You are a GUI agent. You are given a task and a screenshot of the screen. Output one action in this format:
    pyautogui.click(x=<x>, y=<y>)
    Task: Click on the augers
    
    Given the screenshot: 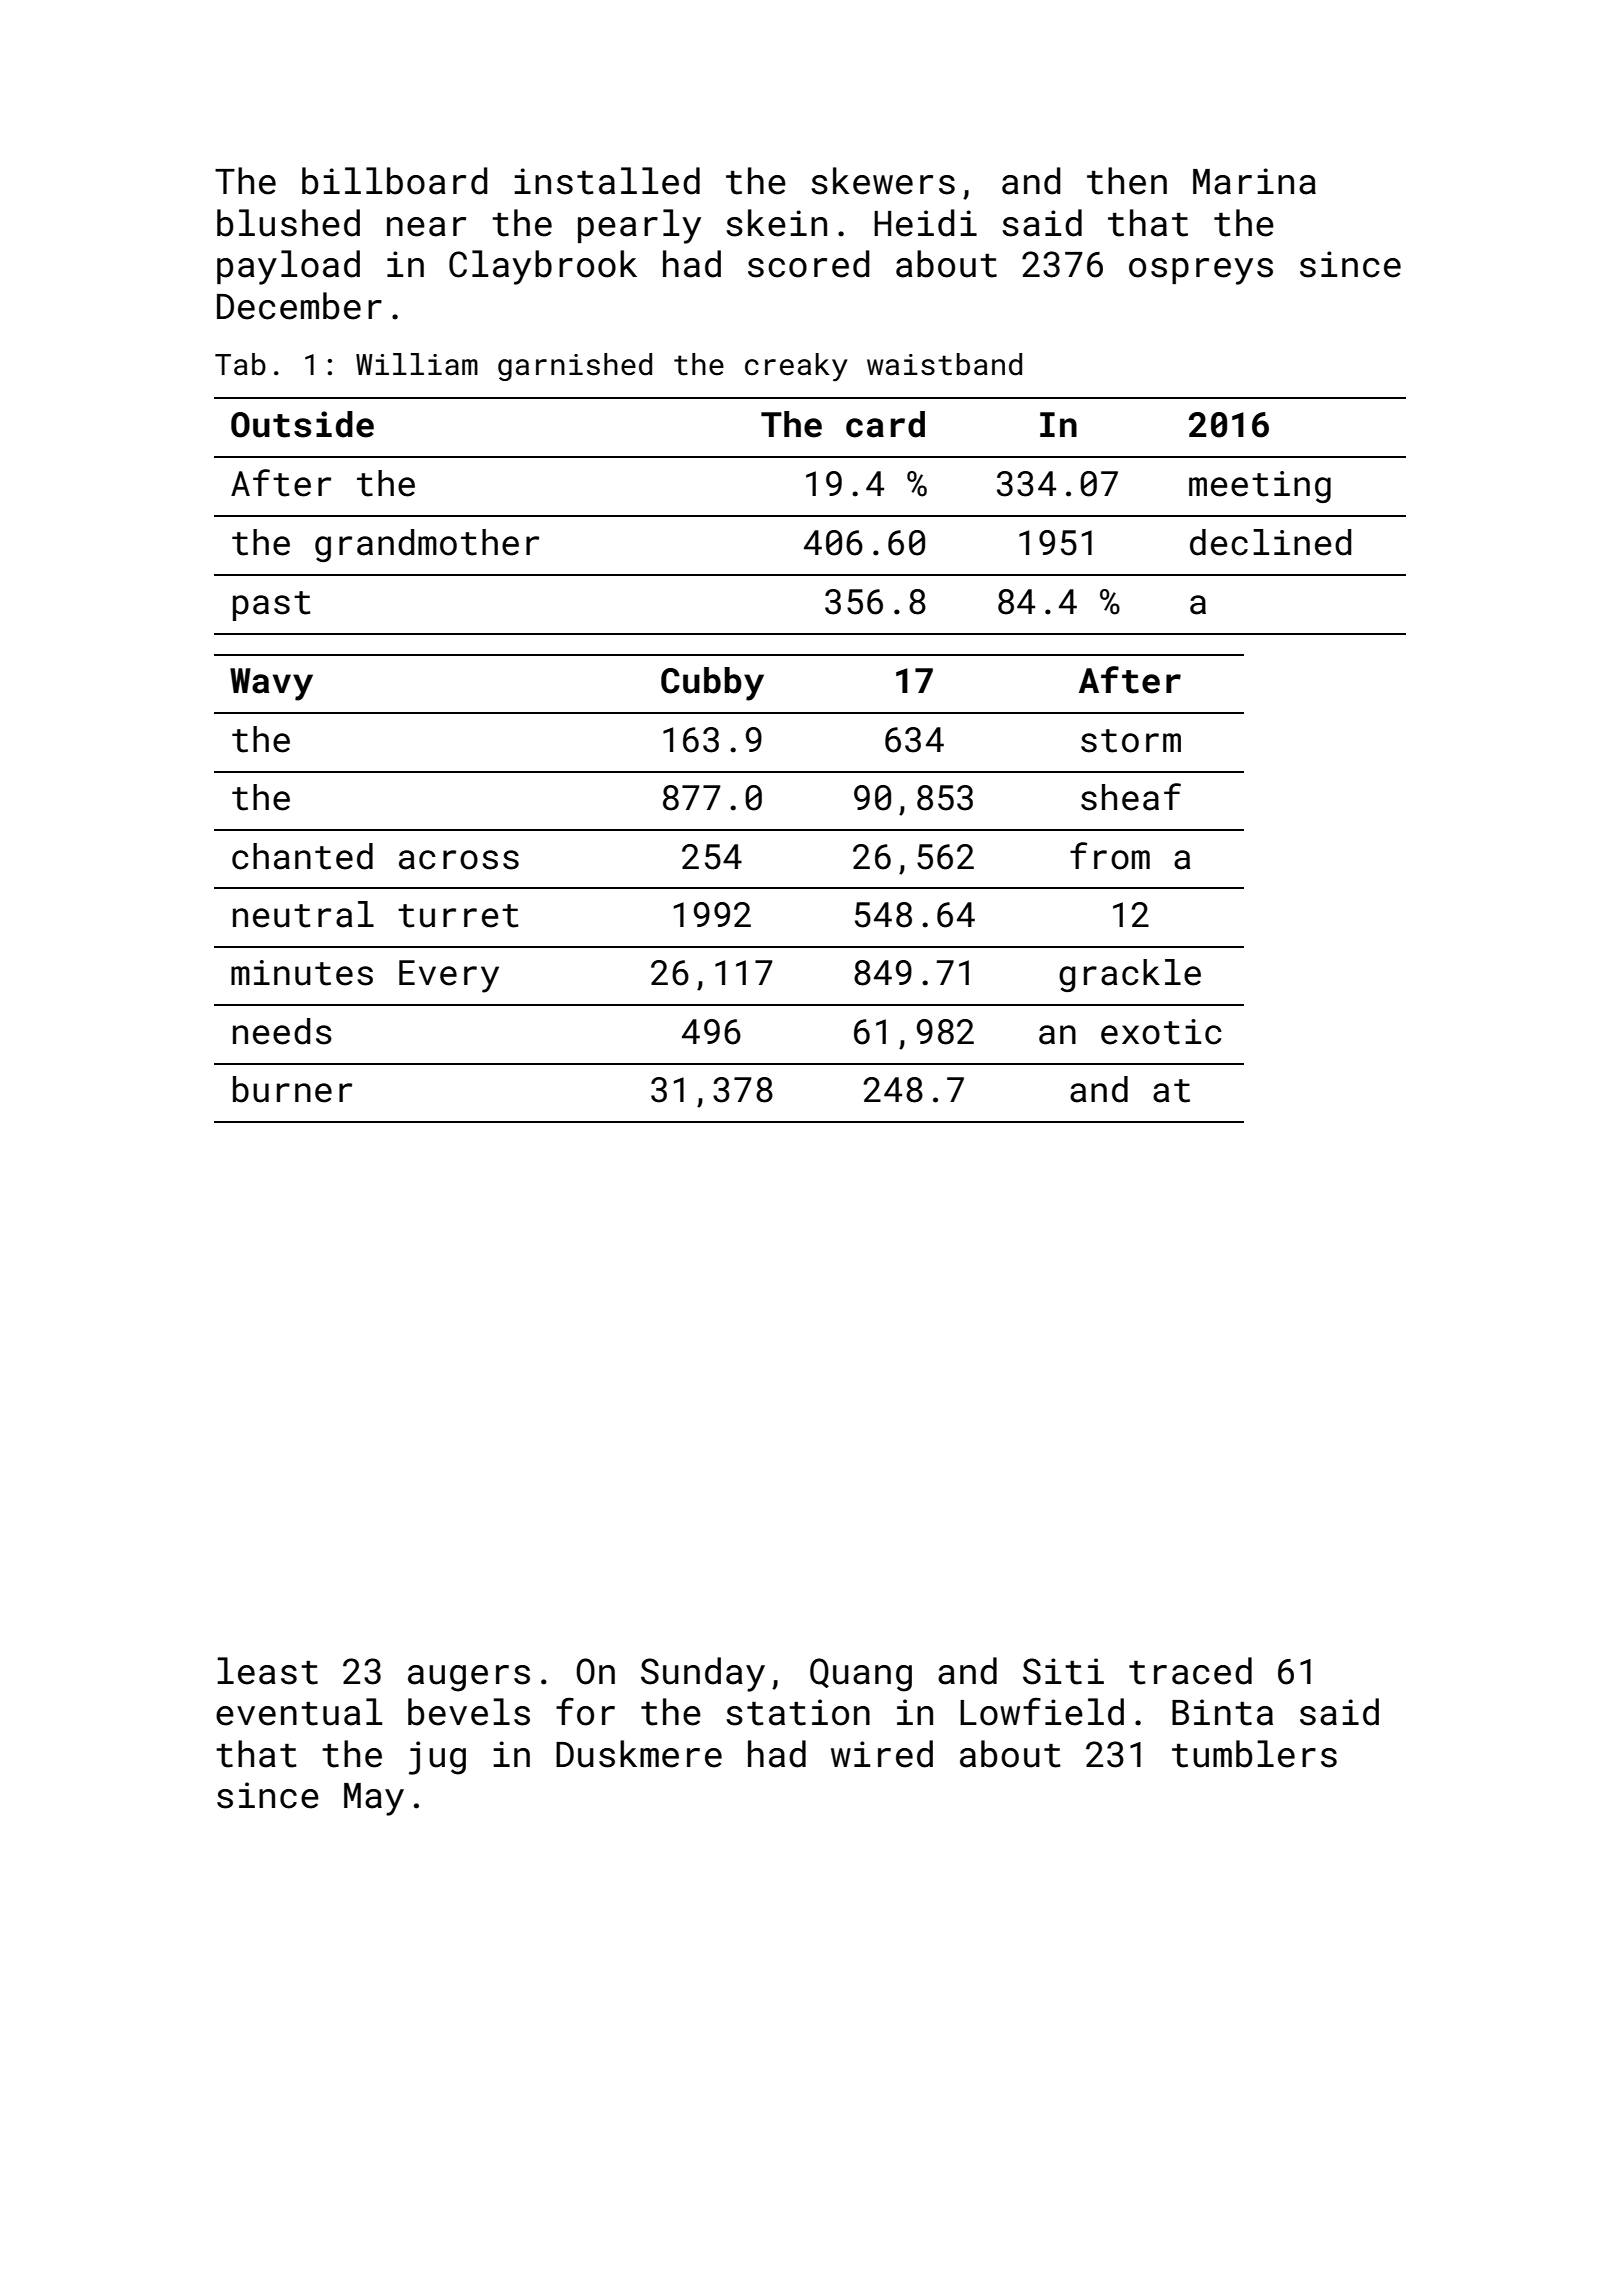 What is the action you would take?
    pyautogui.click(x=469, y=1678)
